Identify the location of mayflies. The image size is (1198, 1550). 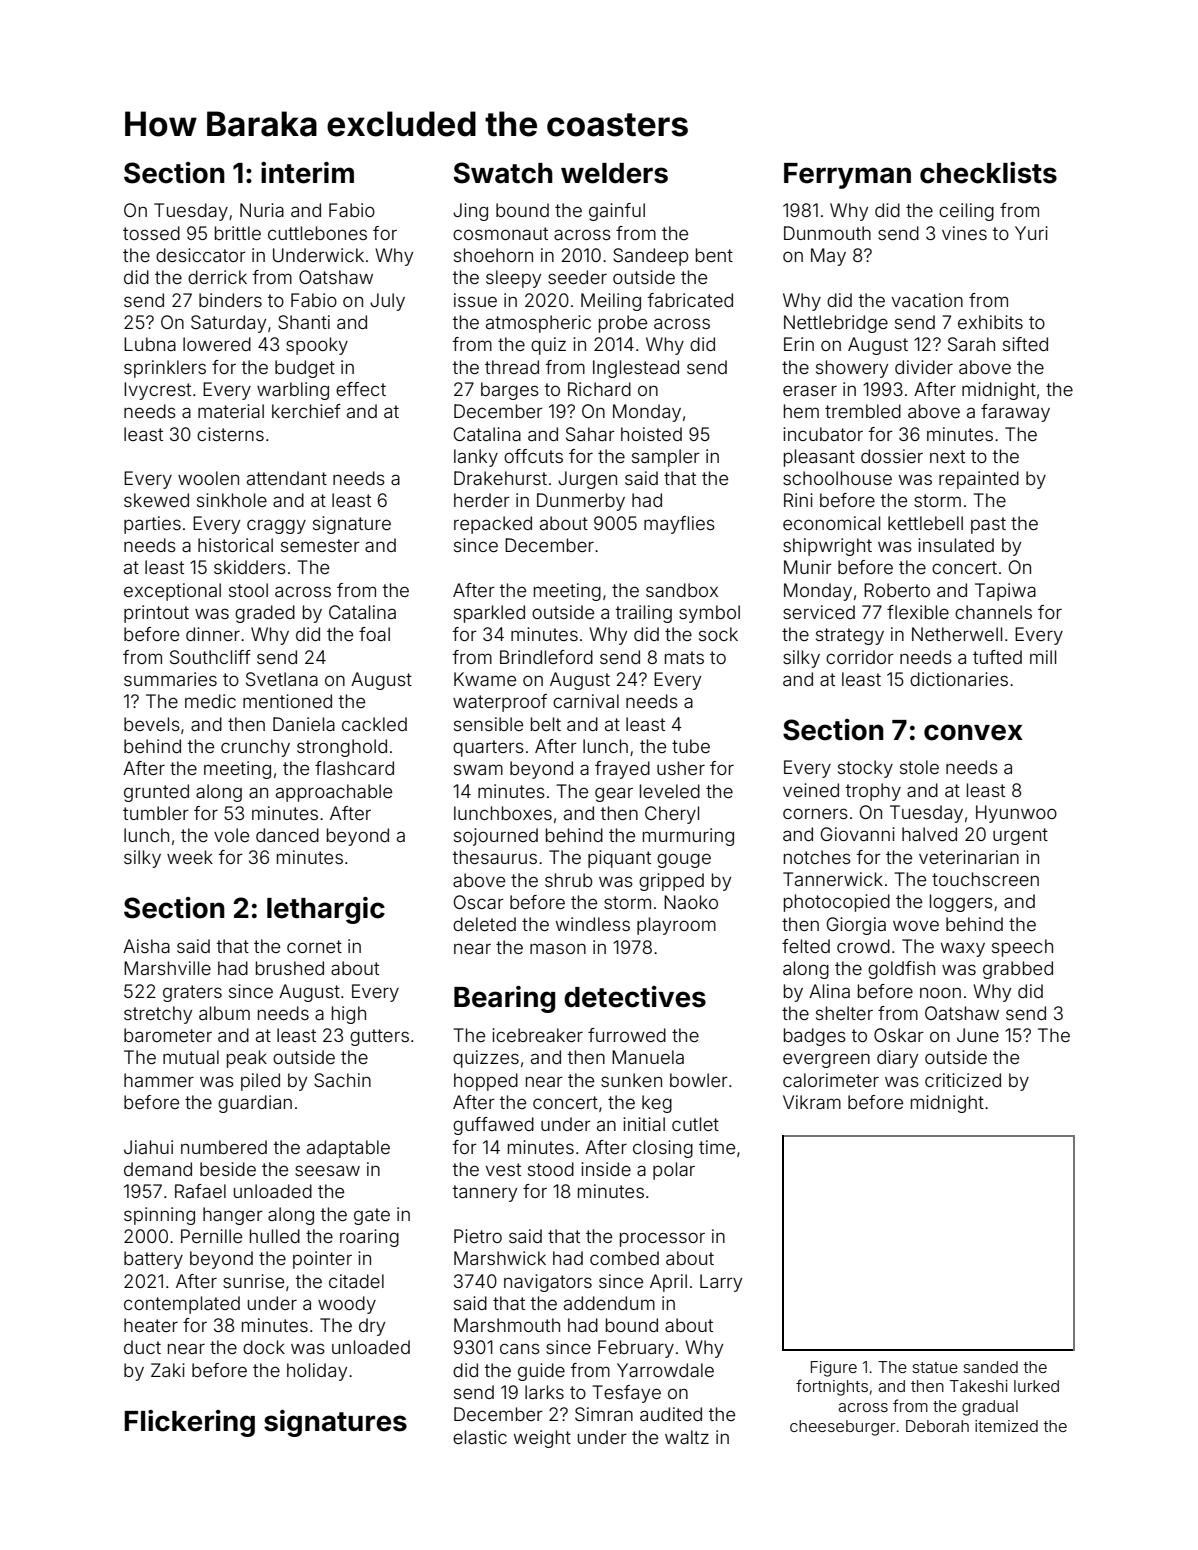
(679, 525).
